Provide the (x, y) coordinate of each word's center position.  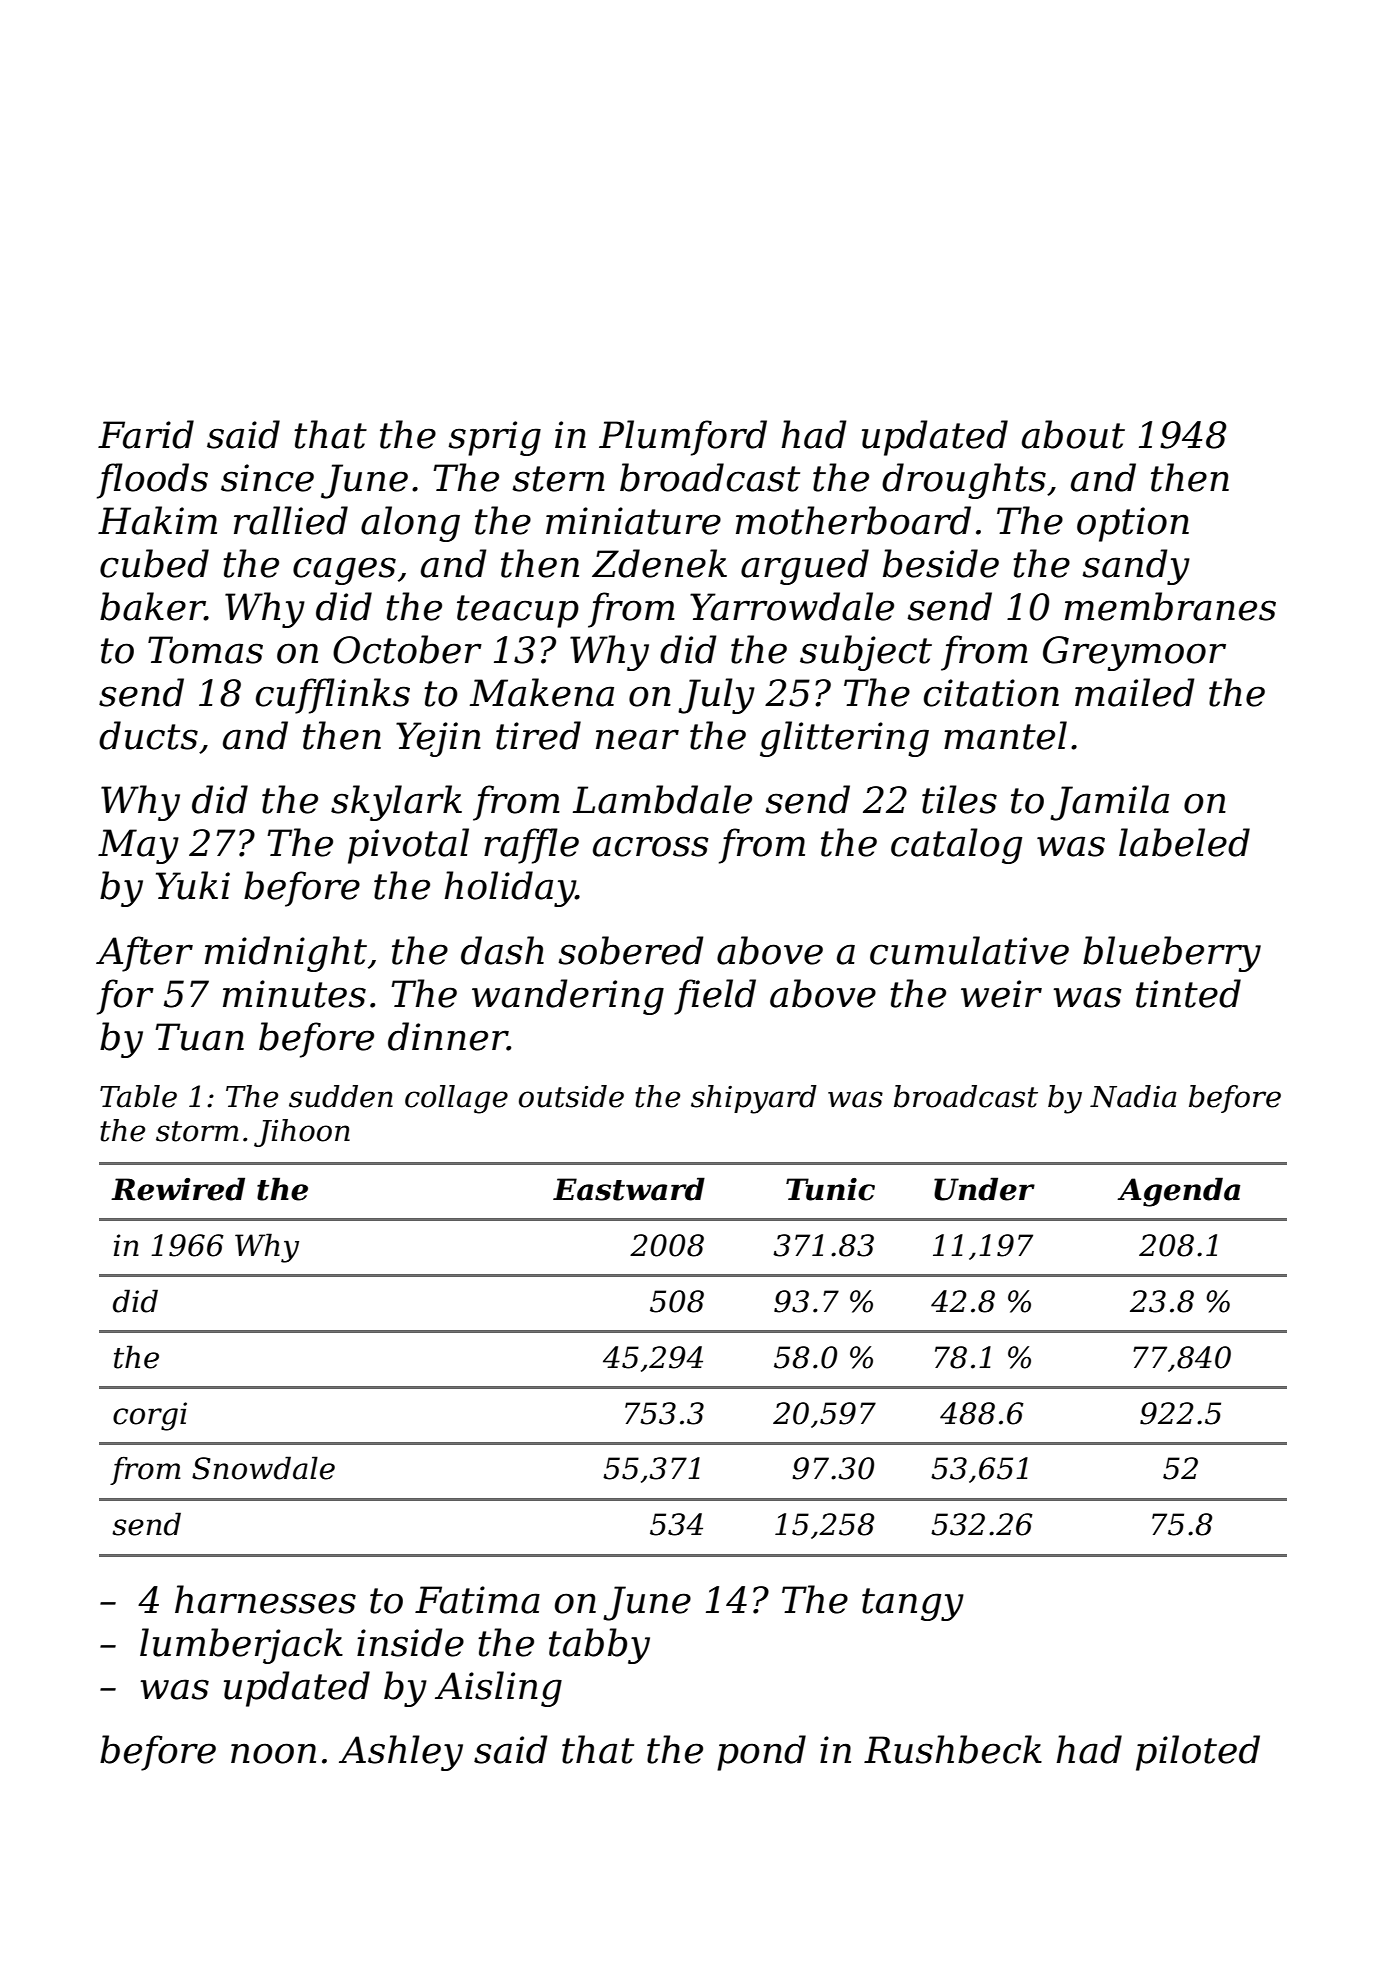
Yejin (438, 739)
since (267, 478)
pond (761, 1753)
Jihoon (302, 1133)
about (1073, 434)
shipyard (754, 1099)
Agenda (1178, 1192)
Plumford (683, 438)
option (1133, 524)
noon (273, 1753)
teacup (518, 611)
